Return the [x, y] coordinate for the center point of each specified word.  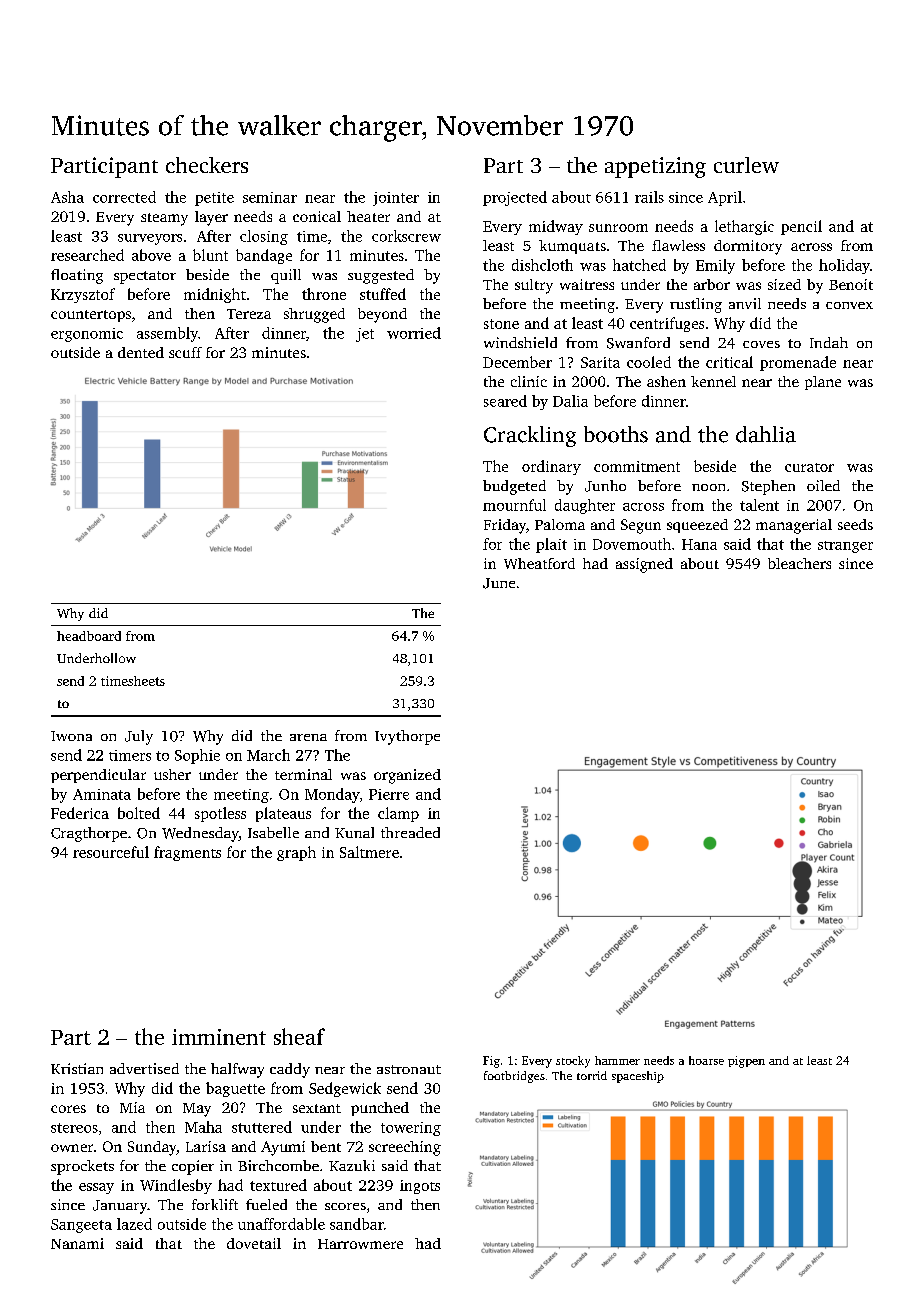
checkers [207, 165]
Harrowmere [360, 1244]
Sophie [197, 756]
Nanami [77, 1243]
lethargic [744, 227]
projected [515, 198]
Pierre [389, 794]
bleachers [799, 563]
